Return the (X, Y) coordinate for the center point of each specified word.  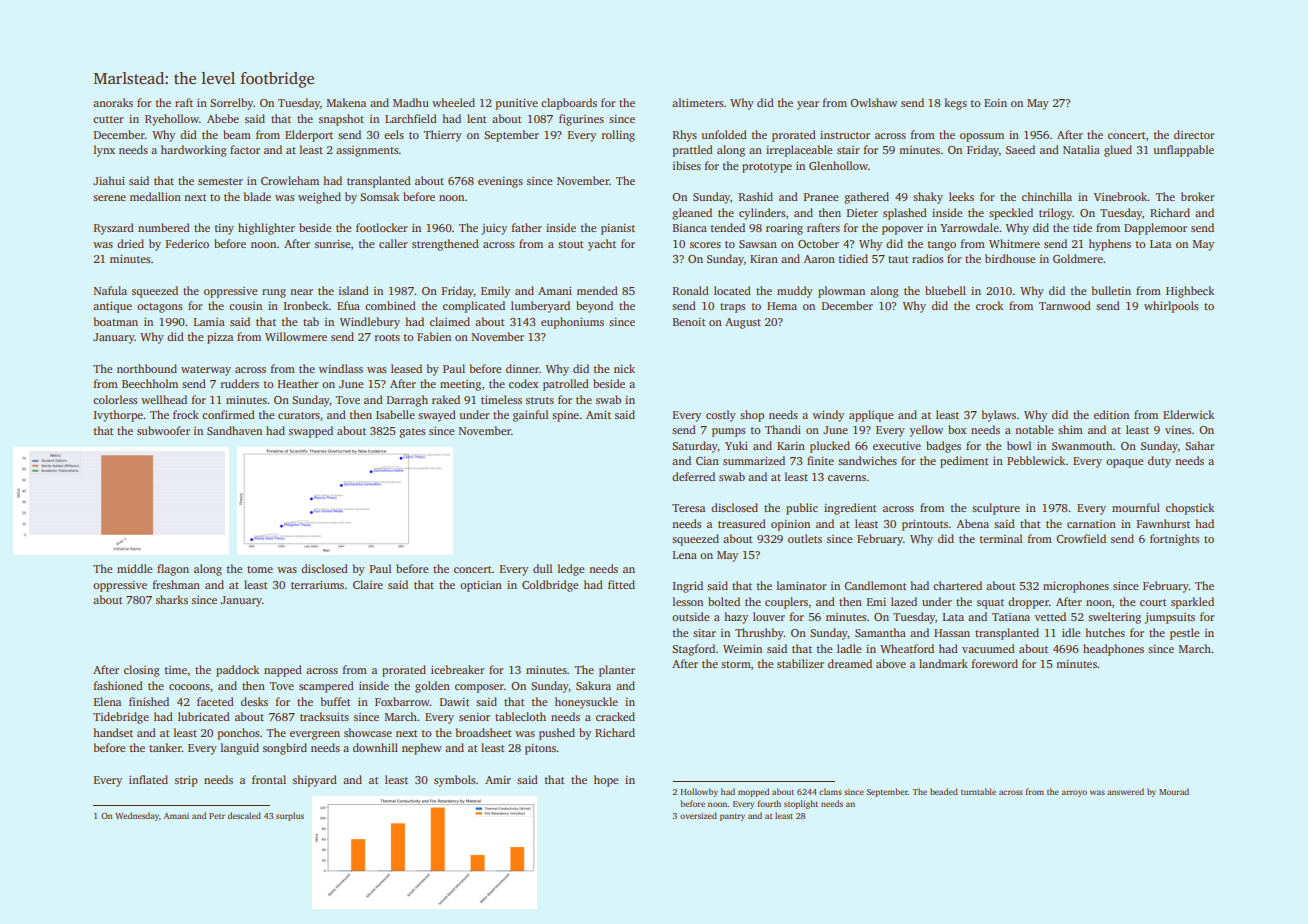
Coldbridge (550, 586)
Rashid (756, 196)
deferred (693, 476)
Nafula (110, 290)
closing (142, 671)
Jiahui (109, 180)
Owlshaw (873, 102)
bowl (1019, 445)
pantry (732, 817)
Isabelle (395, 414)
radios (927, 258)
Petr (217, 816)
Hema (782, 306)
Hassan (952, 633)
